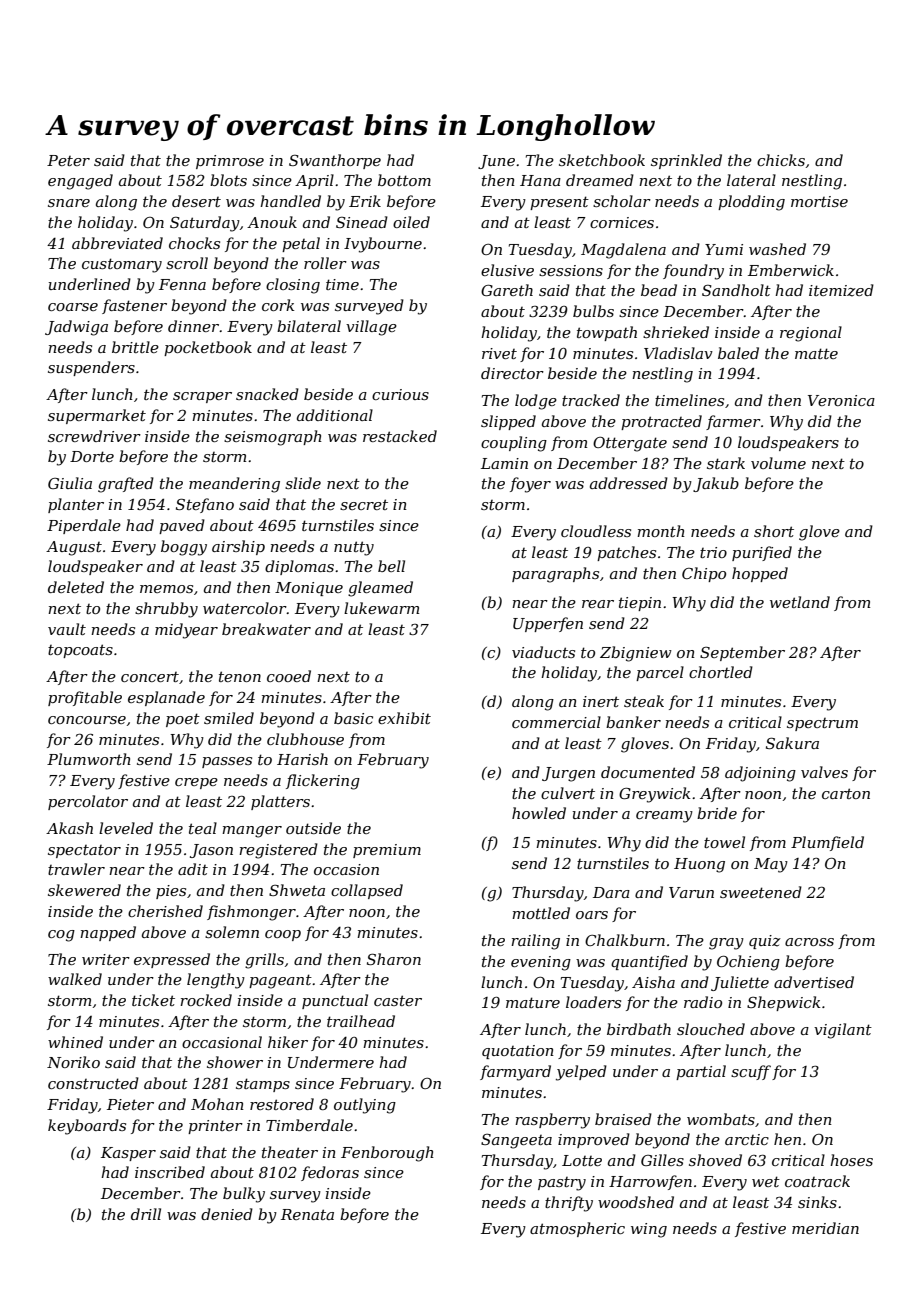 This document has height=1308, width=924. I want to click on mortise, so click(819, 201).
